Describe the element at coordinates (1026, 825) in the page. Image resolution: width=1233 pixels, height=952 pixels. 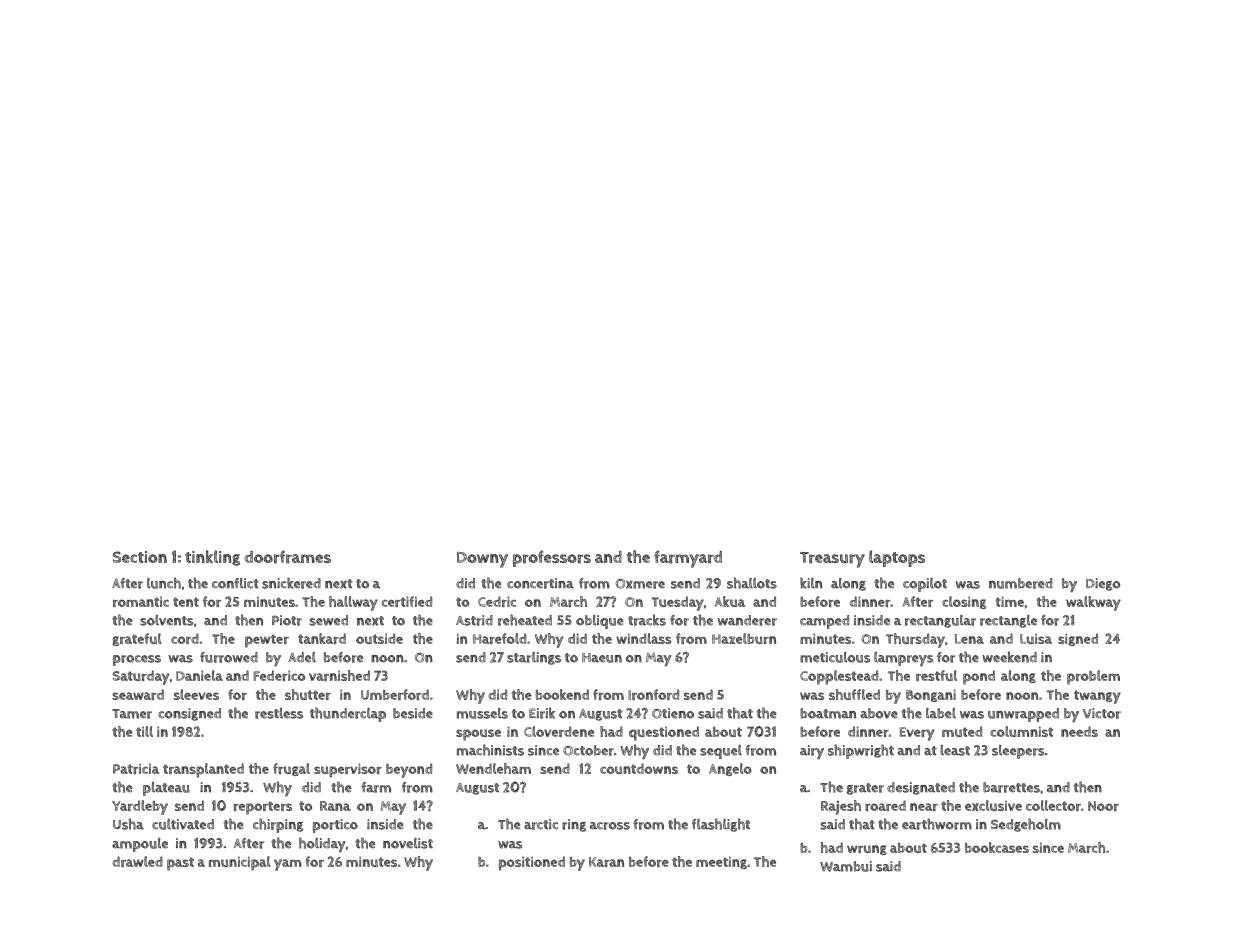
I see `Sedgeholm` at that location.
